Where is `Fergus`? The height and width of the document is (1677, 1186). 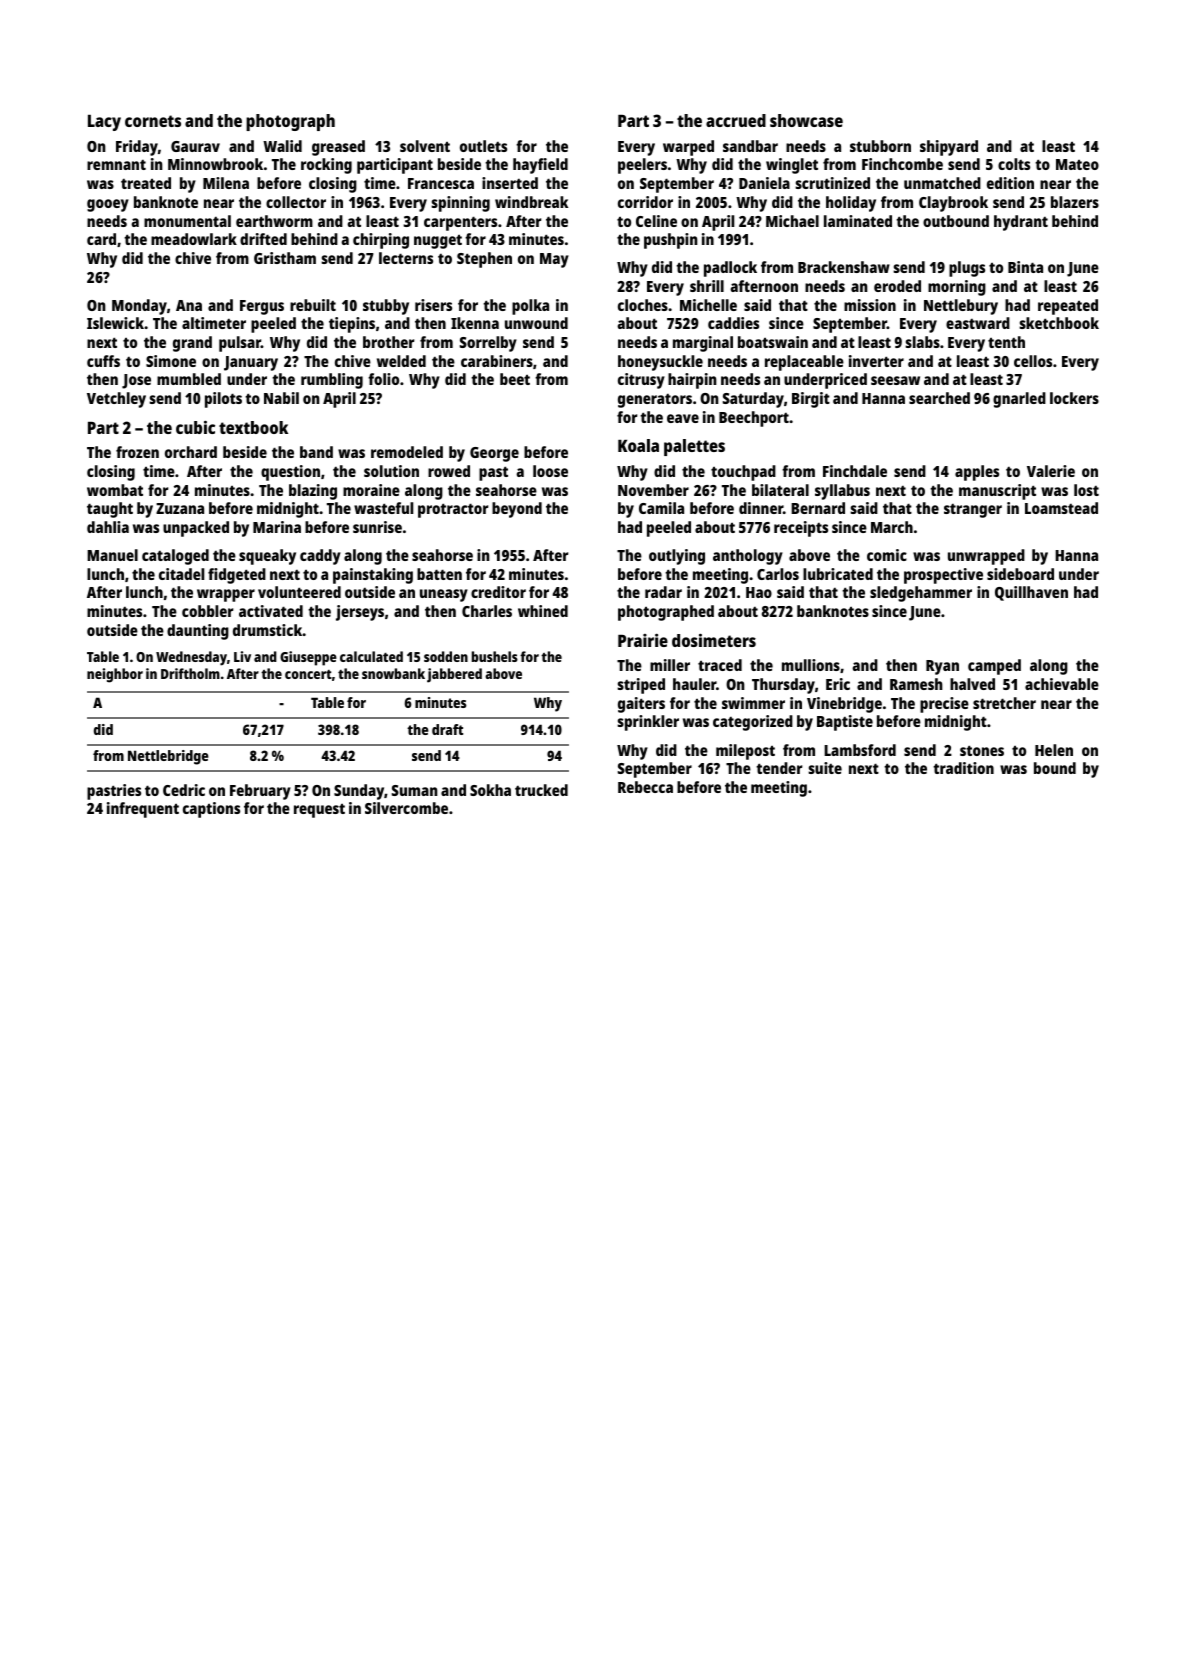 Fergus is located at coordinates (262, 307).
